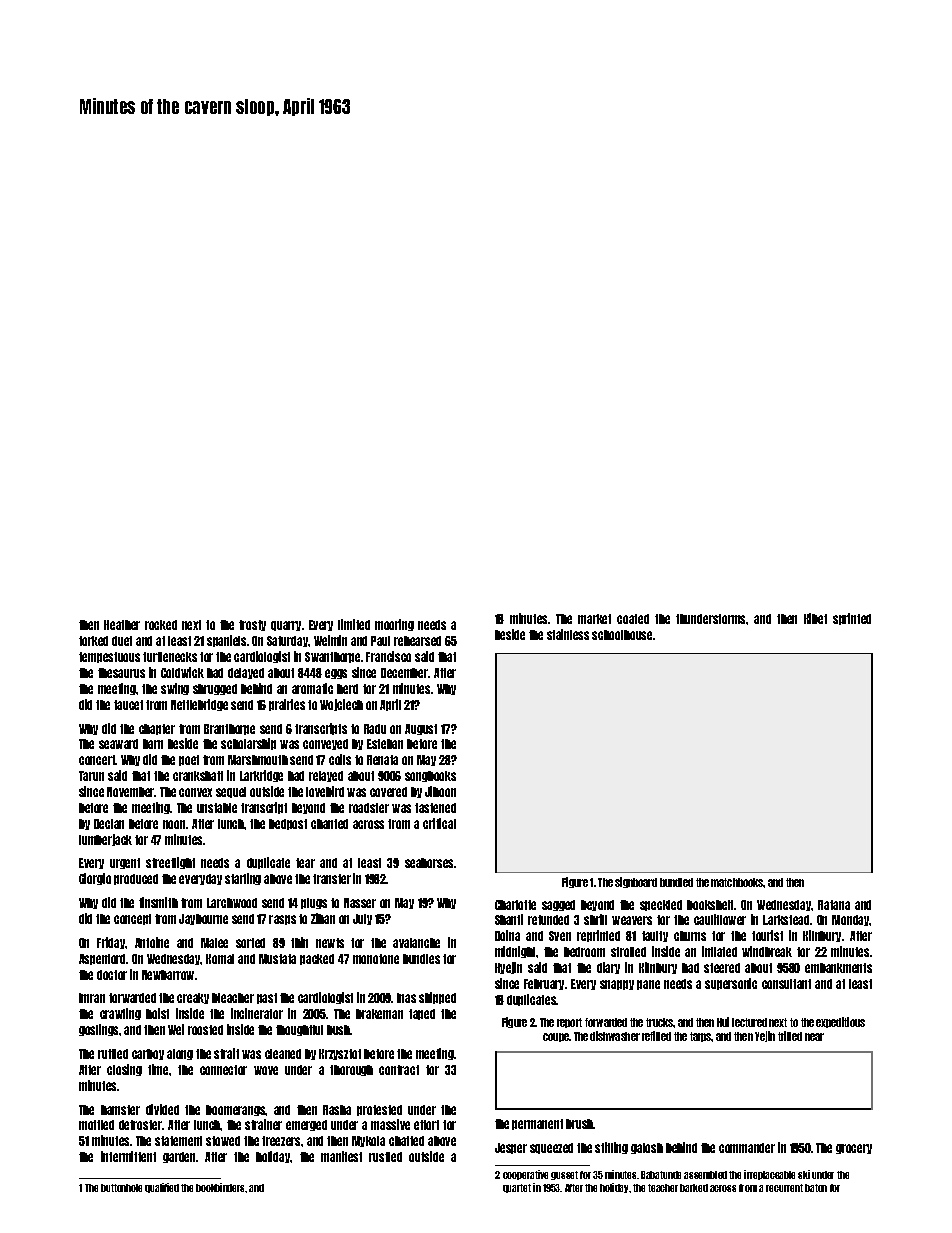 The width and height of the screenshot is (952, 1233). Describe the element at coordinates (816, 1188) in the screenshot. I see `baton` at that location.
